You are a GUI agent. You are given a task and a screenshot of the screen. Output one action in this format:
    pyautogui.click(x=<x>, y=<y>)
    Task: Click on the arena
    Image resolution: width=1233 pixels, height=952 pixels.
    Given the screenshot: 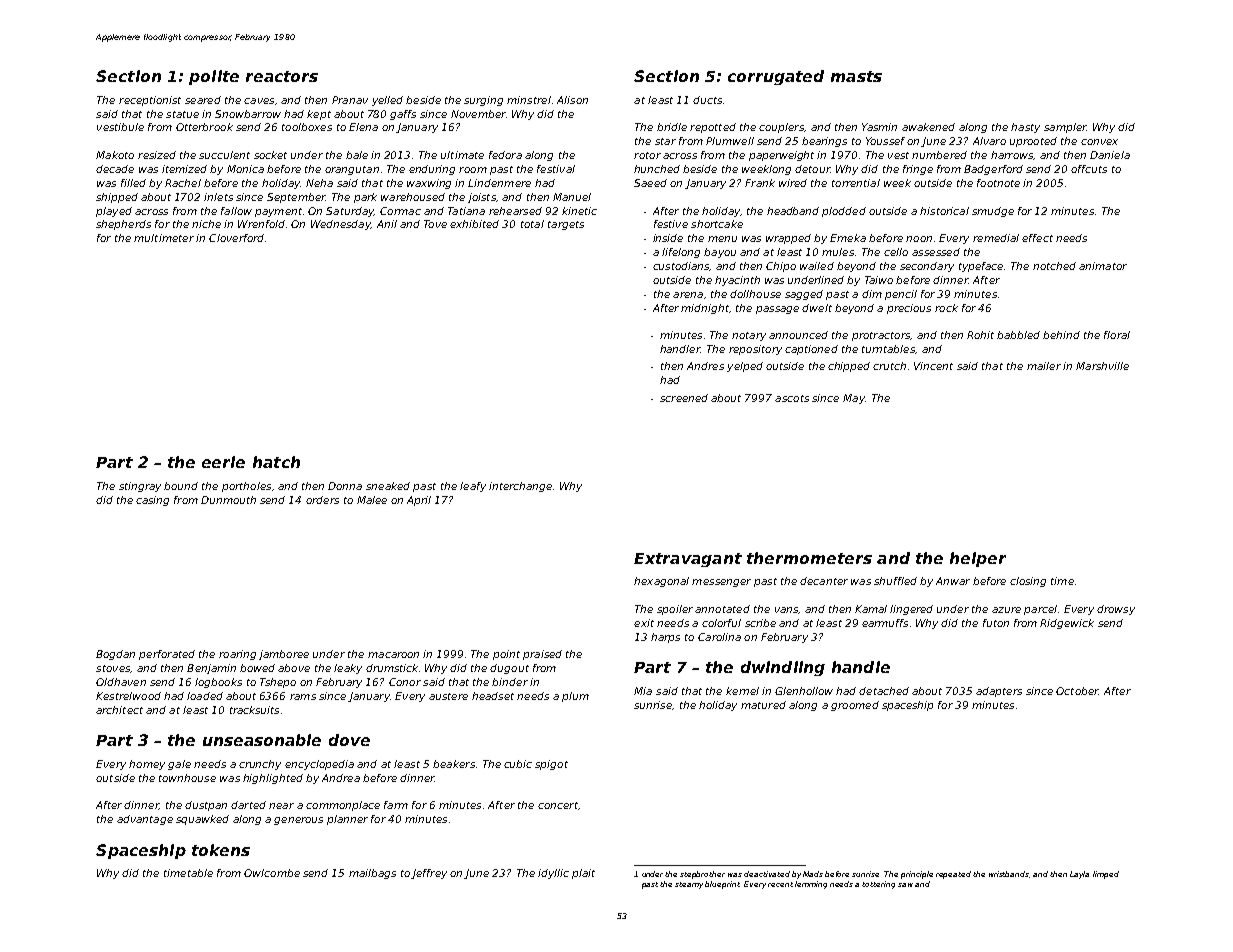 What is the action you would take?
    pyautogui.click(x=688, y=295)
